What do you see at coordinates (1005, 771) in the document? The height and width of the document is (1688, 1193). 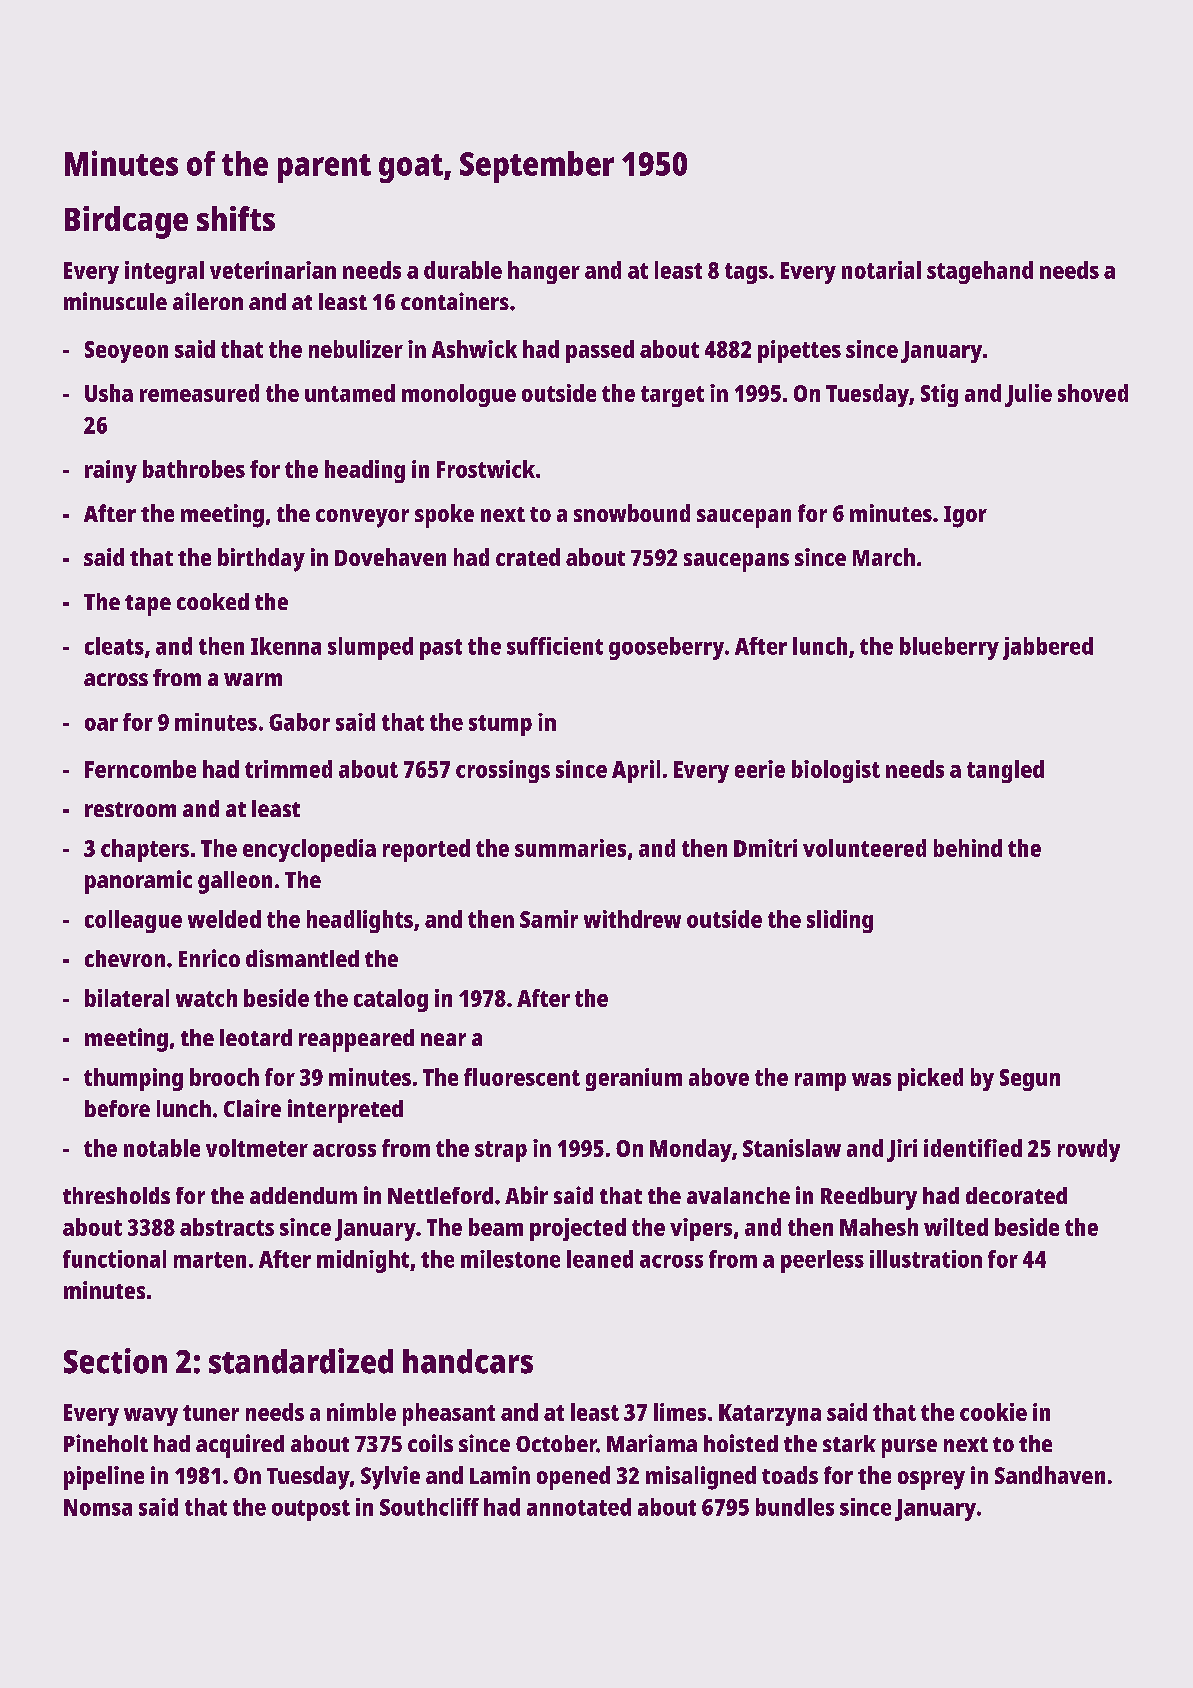 I see `tangled` at bounding box center [1005, 771].
